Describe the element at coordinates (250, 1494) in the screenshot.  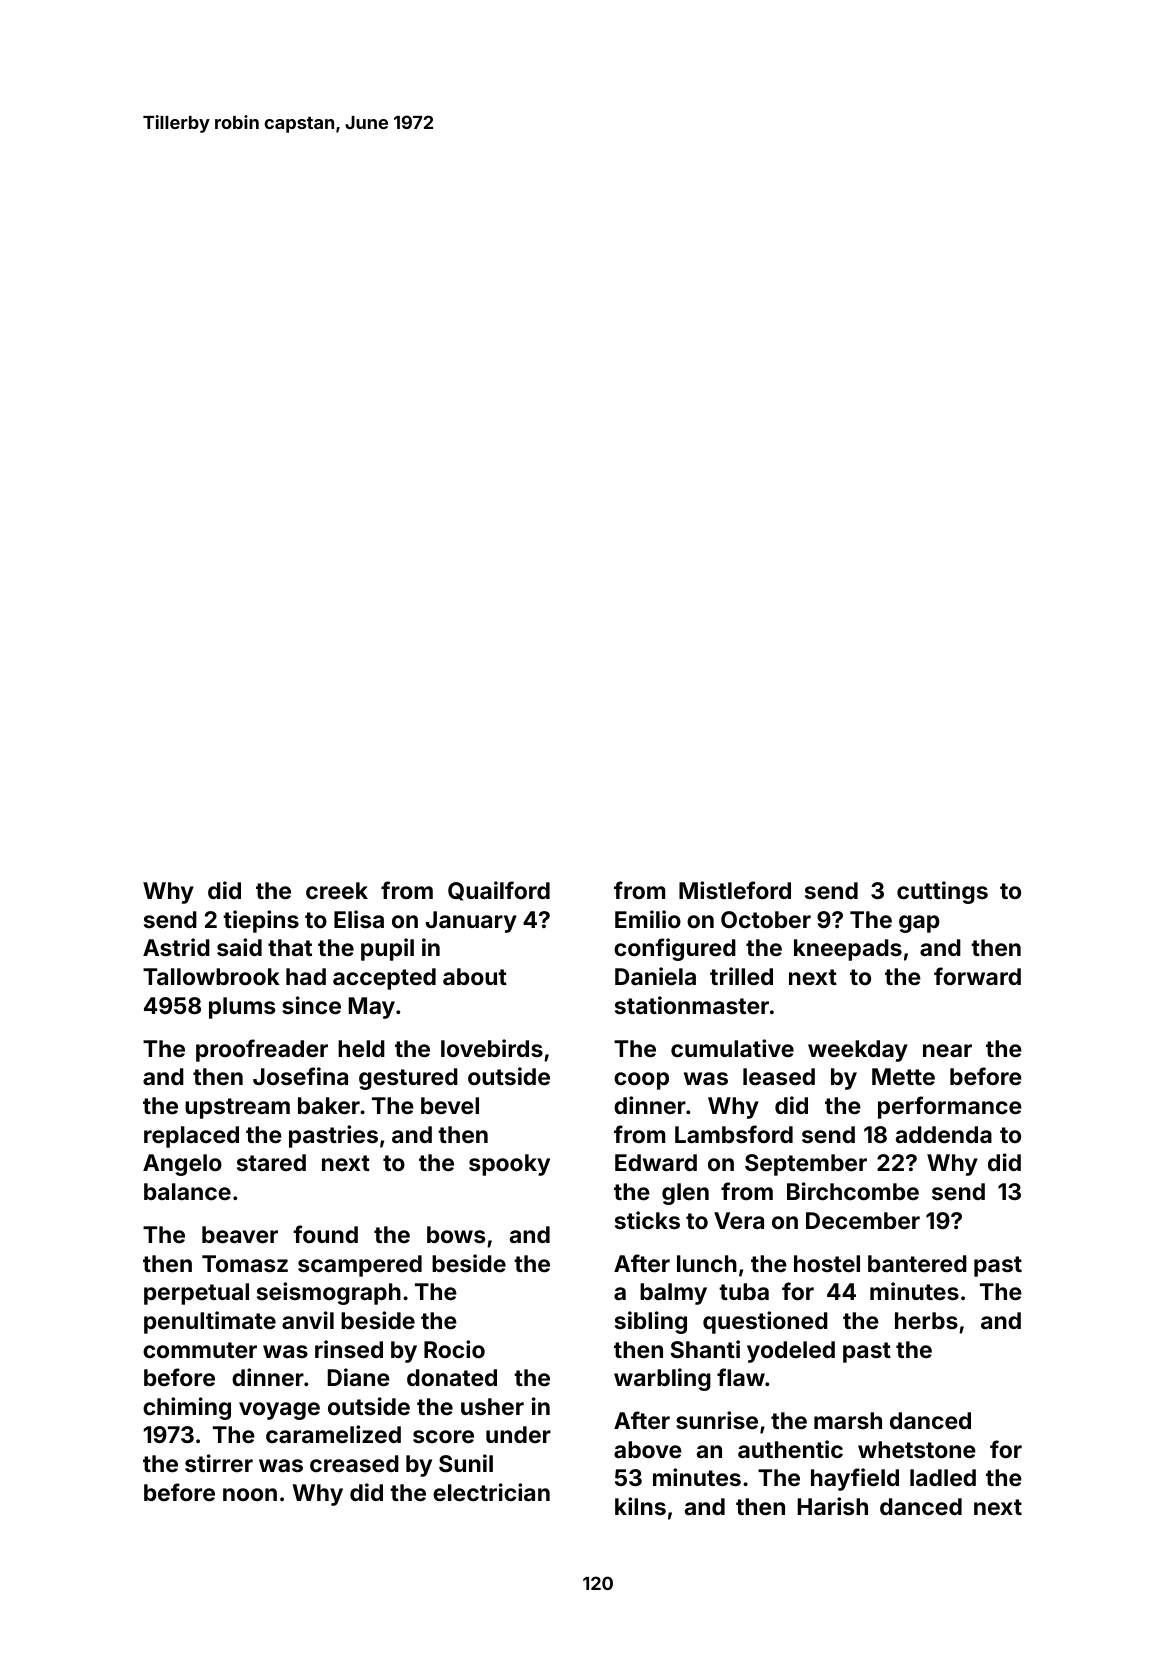
I see `noon` at that location.
